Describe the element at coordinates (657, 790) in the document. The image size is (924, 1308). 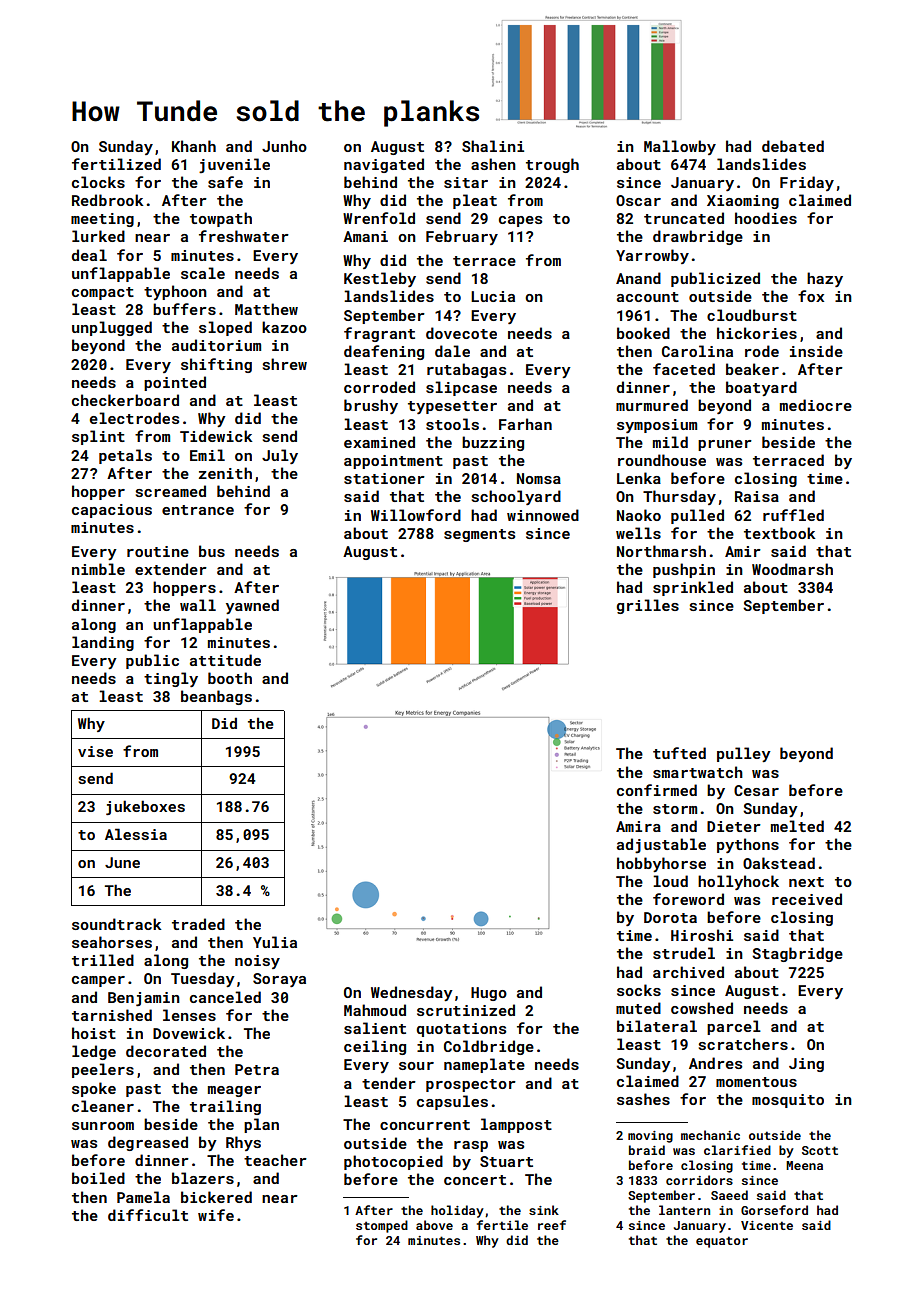
I see `confirmed` at that location.
